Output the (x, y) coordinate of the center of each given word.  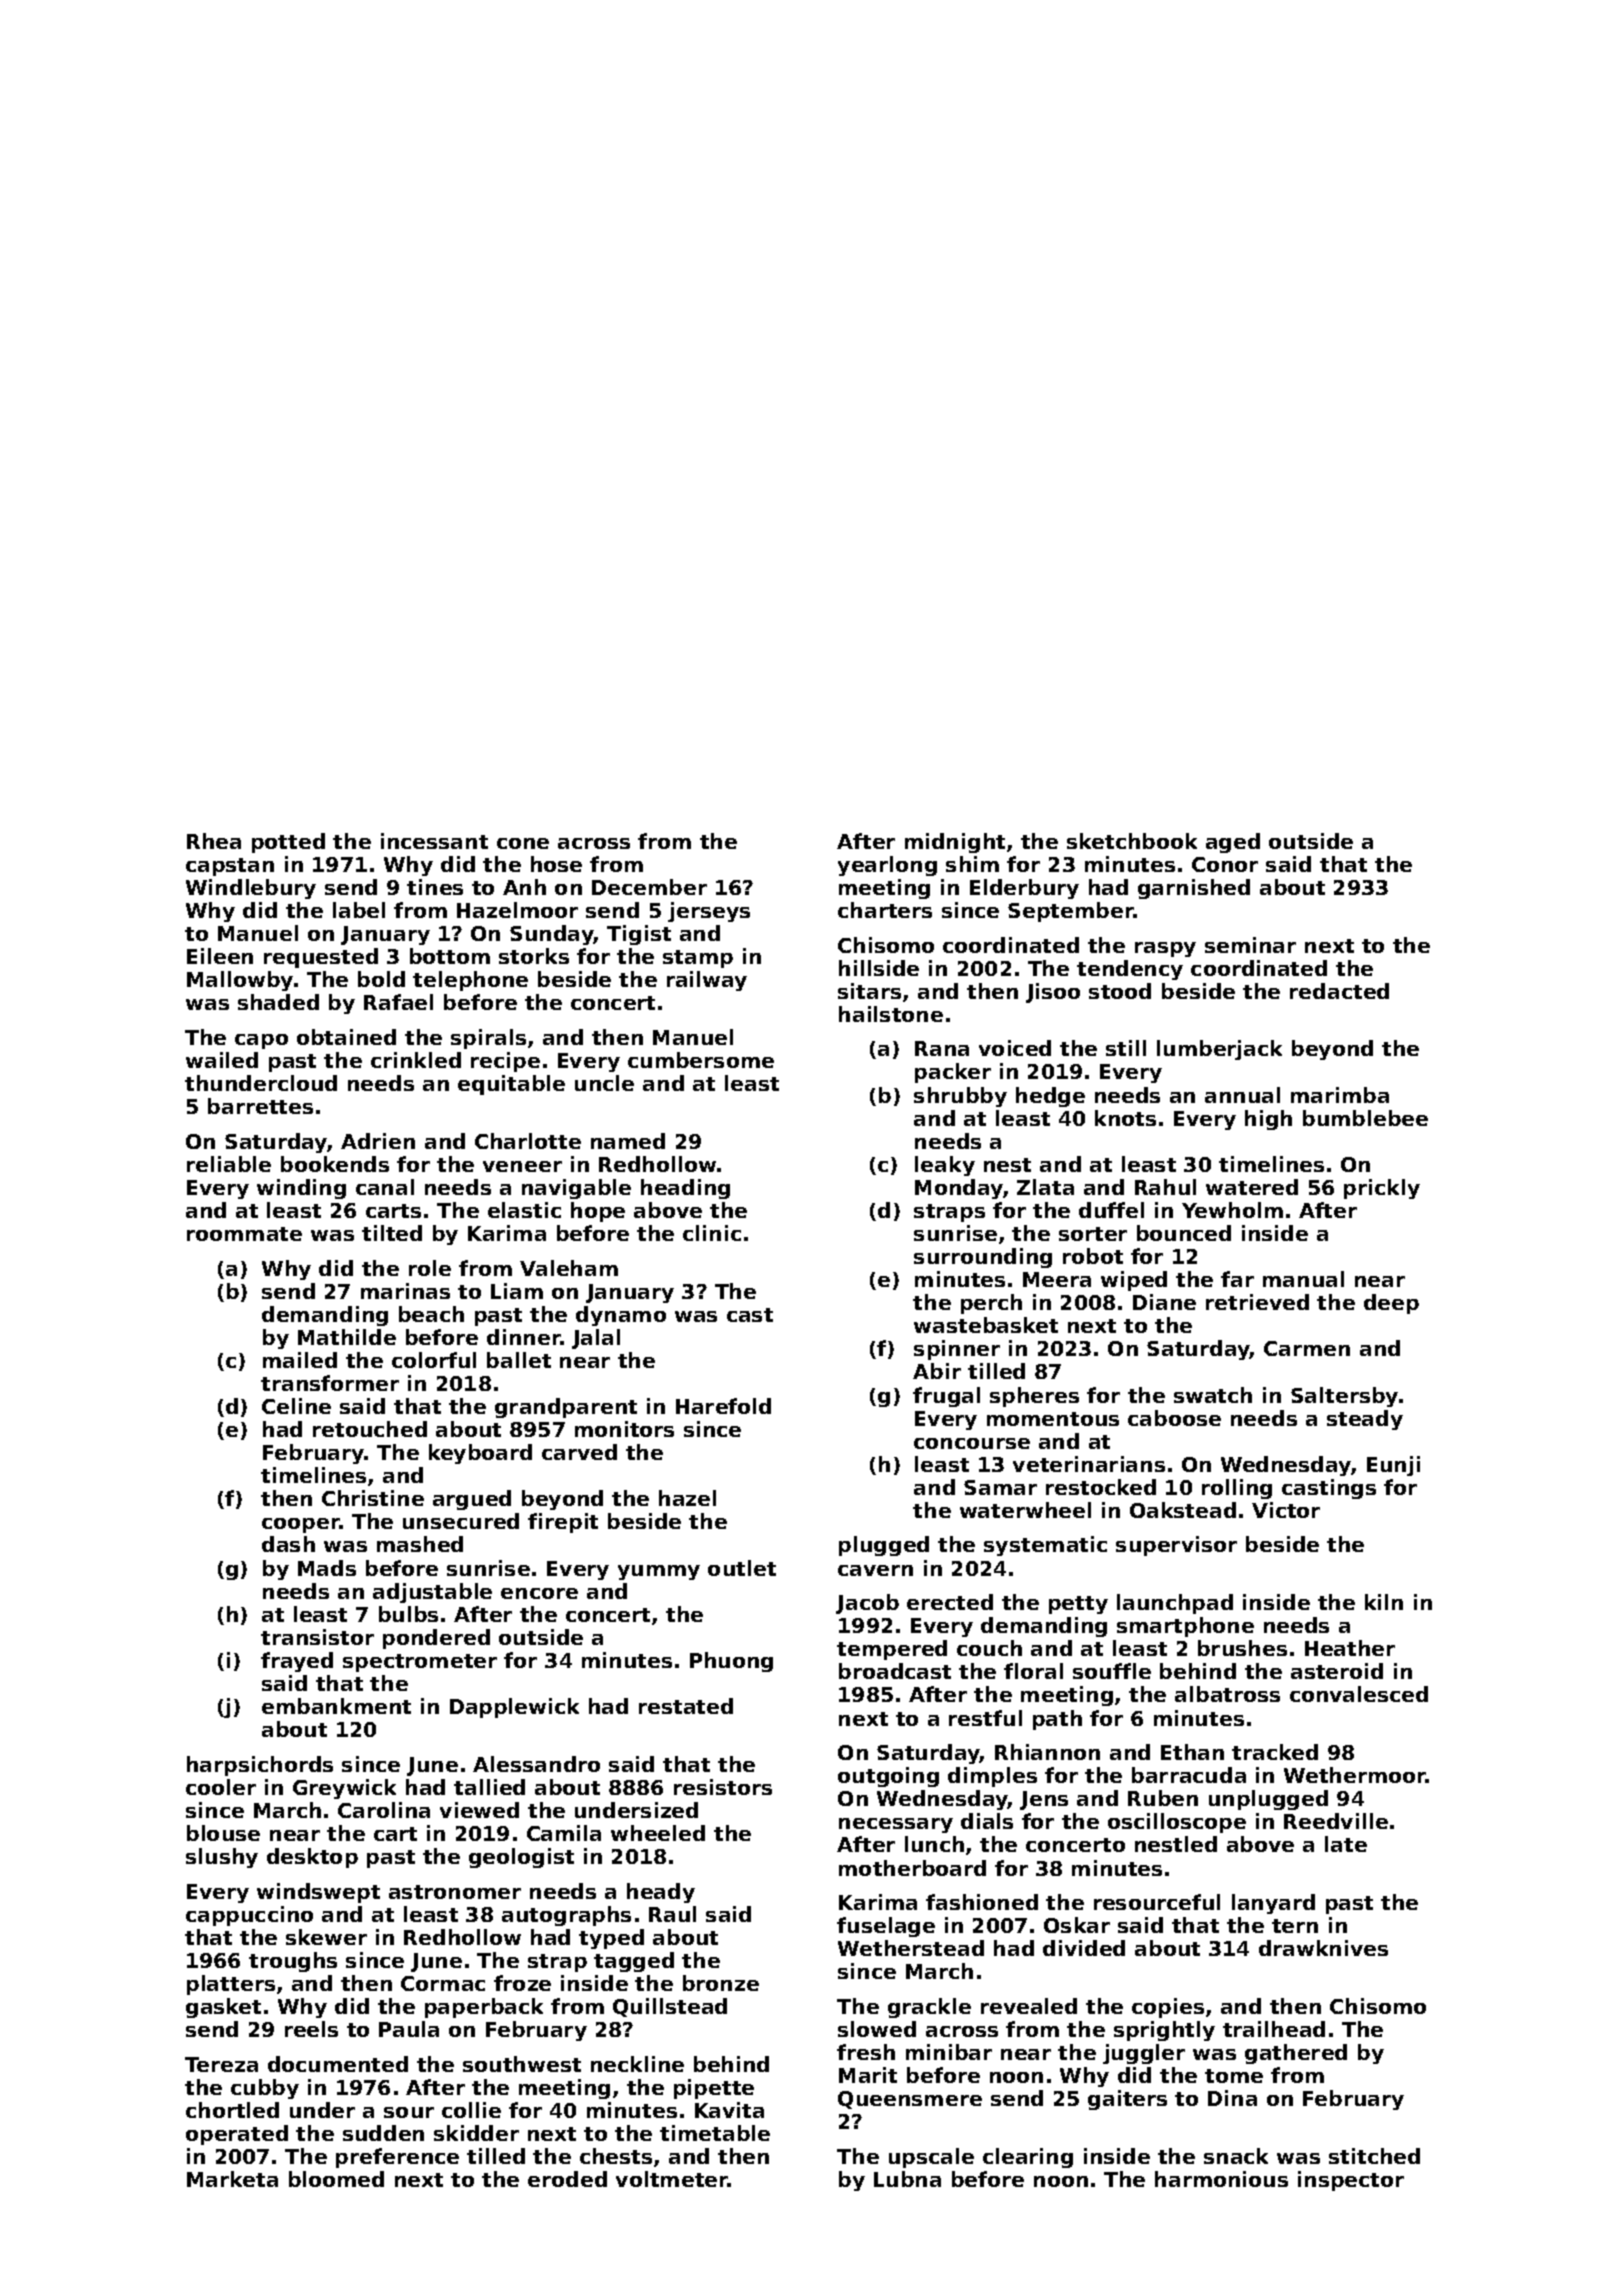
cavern (875, 1570)
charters (885, 910)
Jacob (867, 1604)
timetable (715, 2133)
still (1126, 1048)
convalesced (1359, 1694)
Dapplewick (514, 1708)
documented (338, 2064)
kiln (1384, 1602)
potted (288, 843)
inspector (1351, 2181)
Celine (296, 1406)
